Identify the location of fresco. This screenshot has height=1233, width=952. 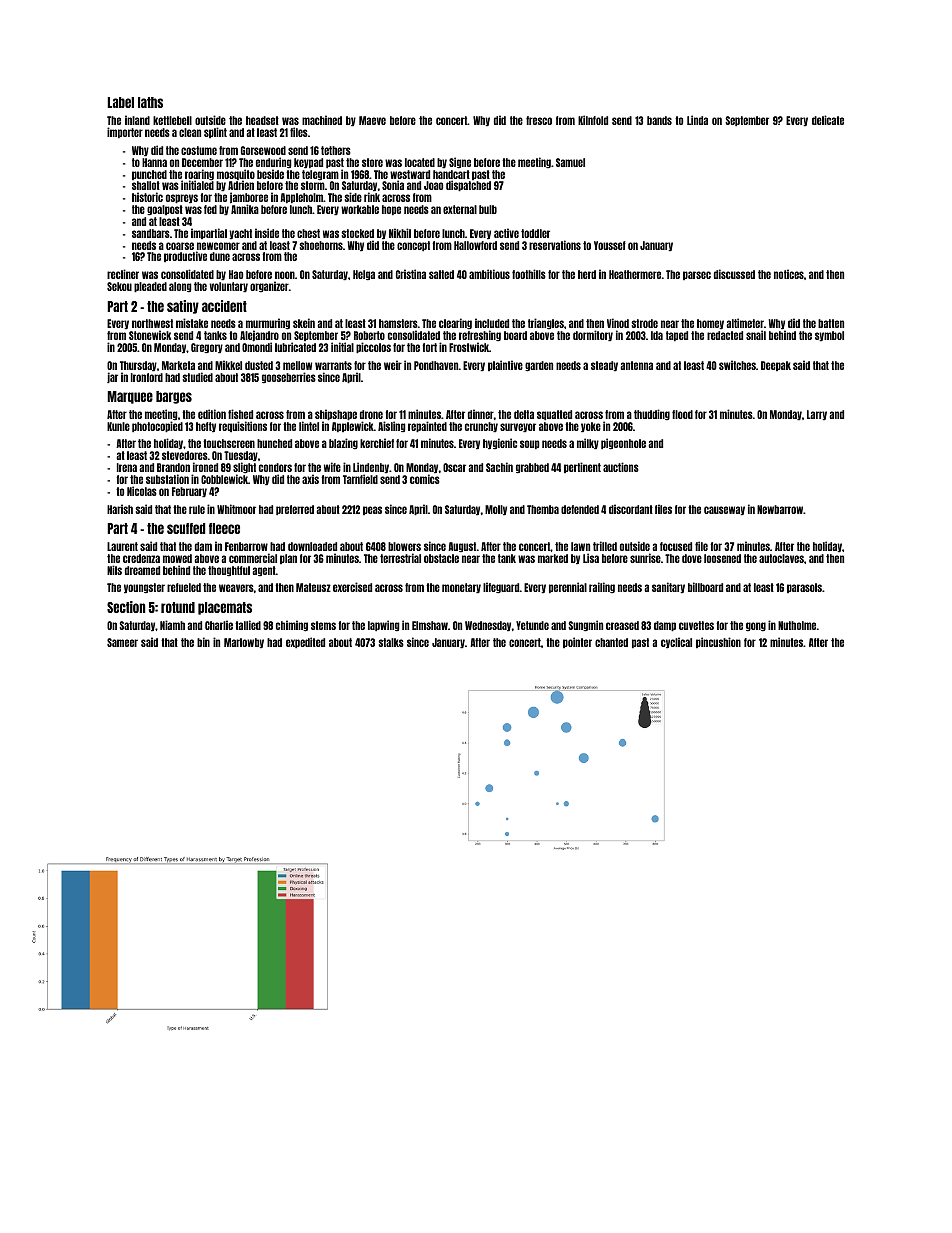
(539, 120).
